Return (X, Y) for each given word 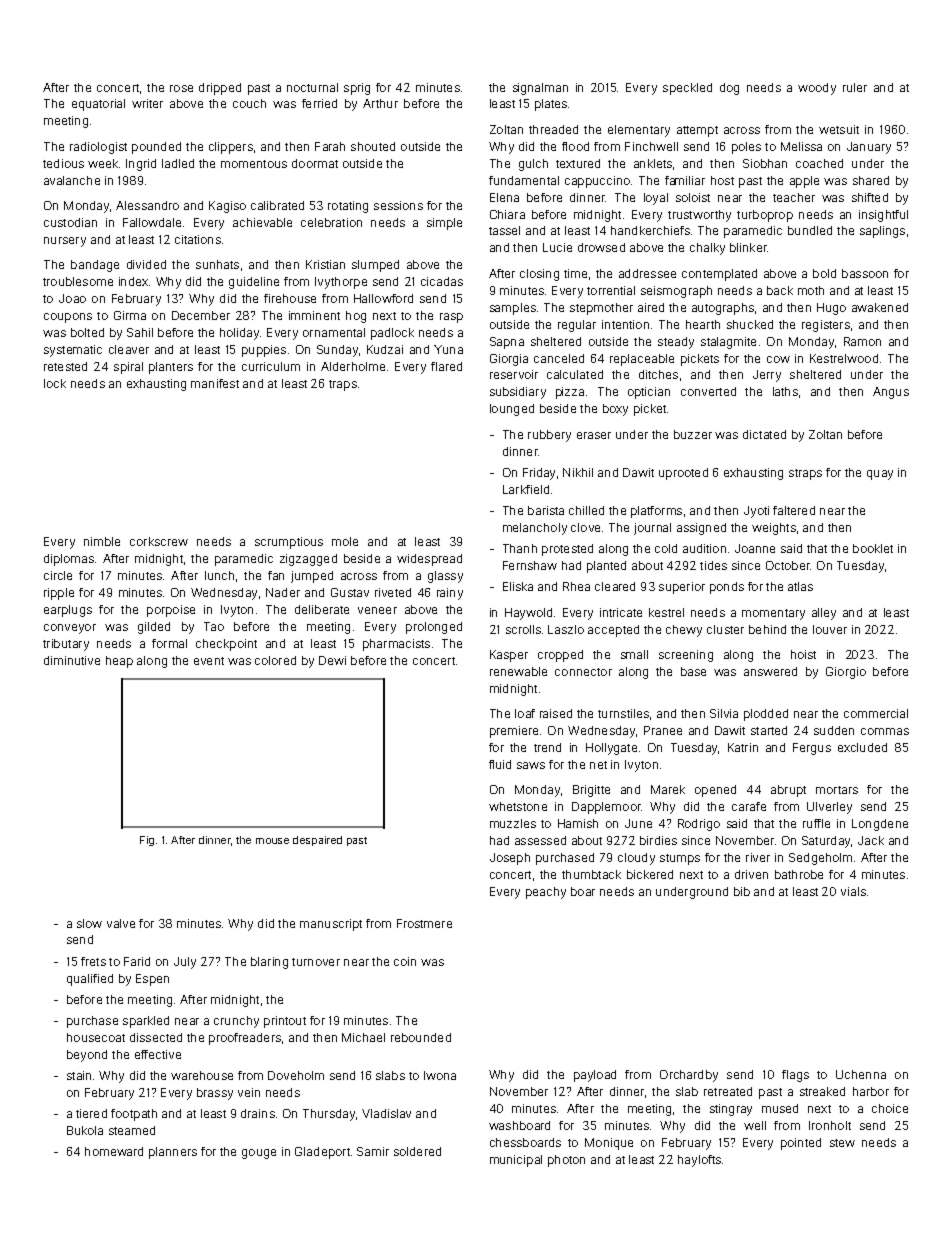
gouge (259, 1154)
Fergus (812, 749)
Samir (373, 1151)
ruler (855, 87)
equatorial (98, 105)
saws (531, 765)
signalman (540, 89)
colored (275, 660)
